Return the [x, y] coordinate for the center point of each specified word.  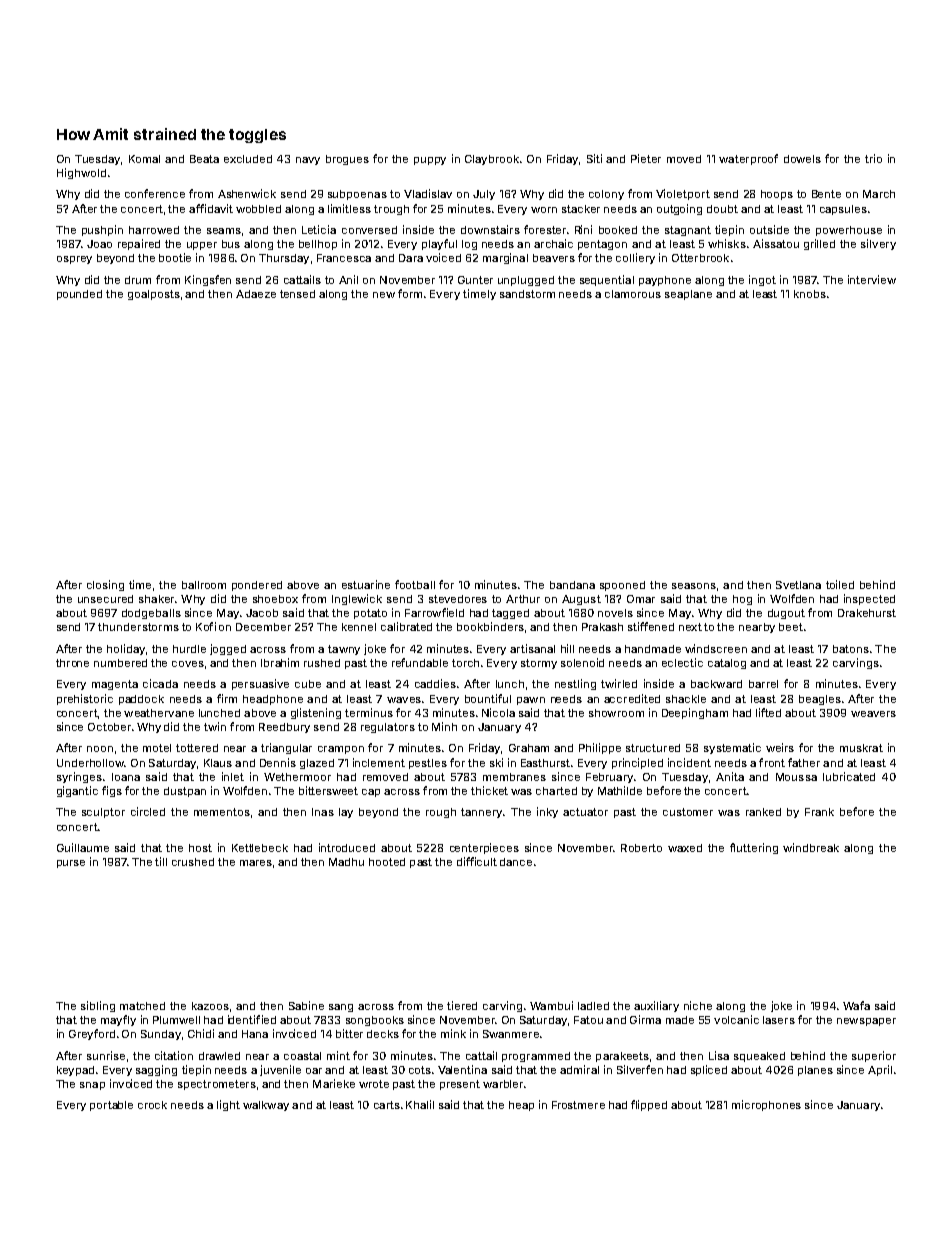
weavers [873, 714]
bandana [572, 585]
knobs [810, 294]
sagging [156, 1070]
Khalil [420, 1104]
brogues [347, 160]
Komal [144, 159]
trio [873, 158]
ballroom [204, 585]
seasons [694, 586]
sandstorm [527, 294]
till [161, 861]
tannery [481, 813]
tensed [297, 294]
